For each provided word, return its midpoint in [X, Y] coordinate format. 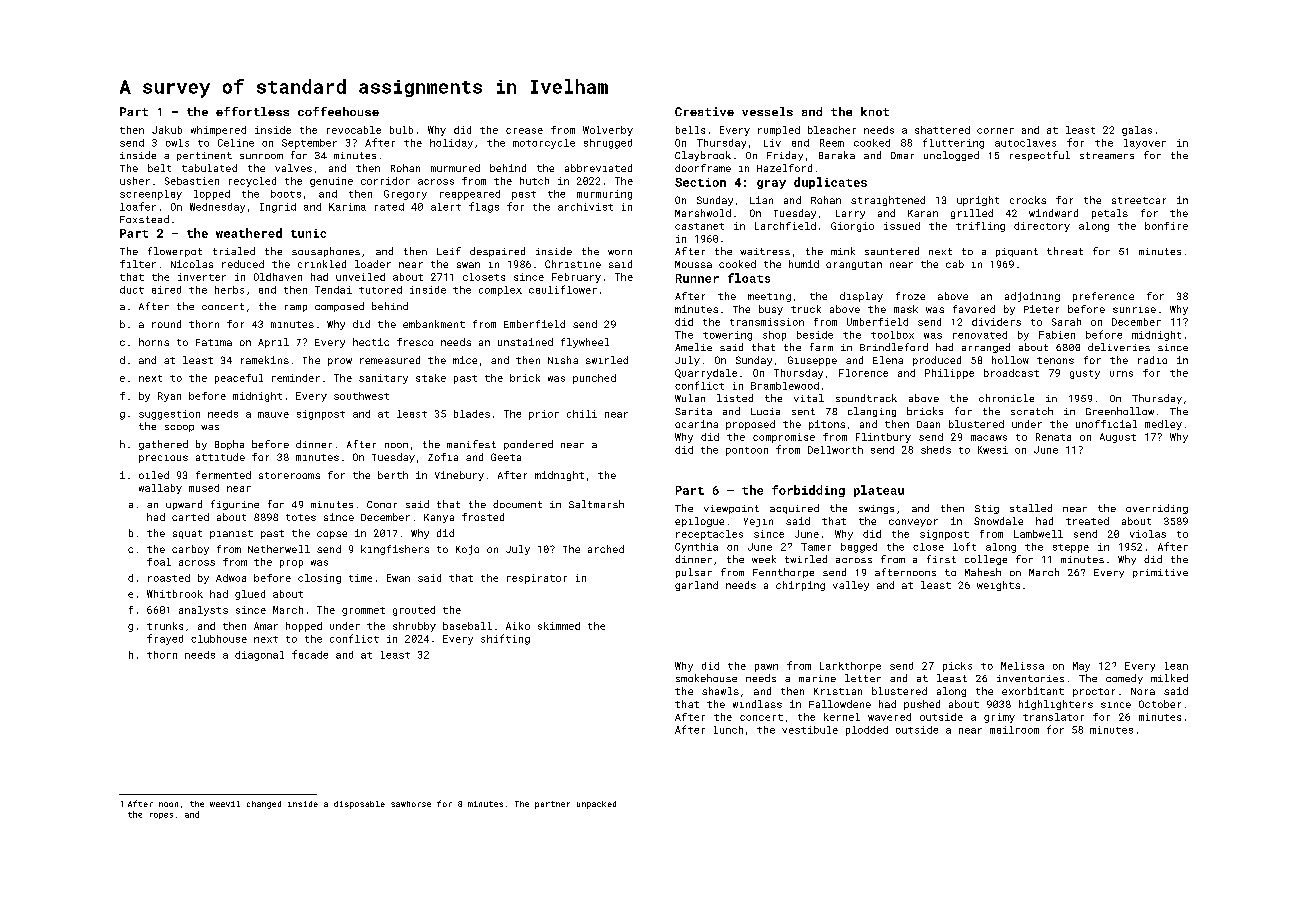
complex [500, 291]
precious [163, 459]
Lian [761, 200]
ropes [161, 816]
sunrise [1134, 310]
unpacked [596, 805]
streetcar [1139, 200]
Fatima [214, 342]
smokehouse [706, 678]
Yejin [758, 522]
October [1160, 704]
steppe [1071, 548]
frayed [165, 639]
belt [159, 168]
